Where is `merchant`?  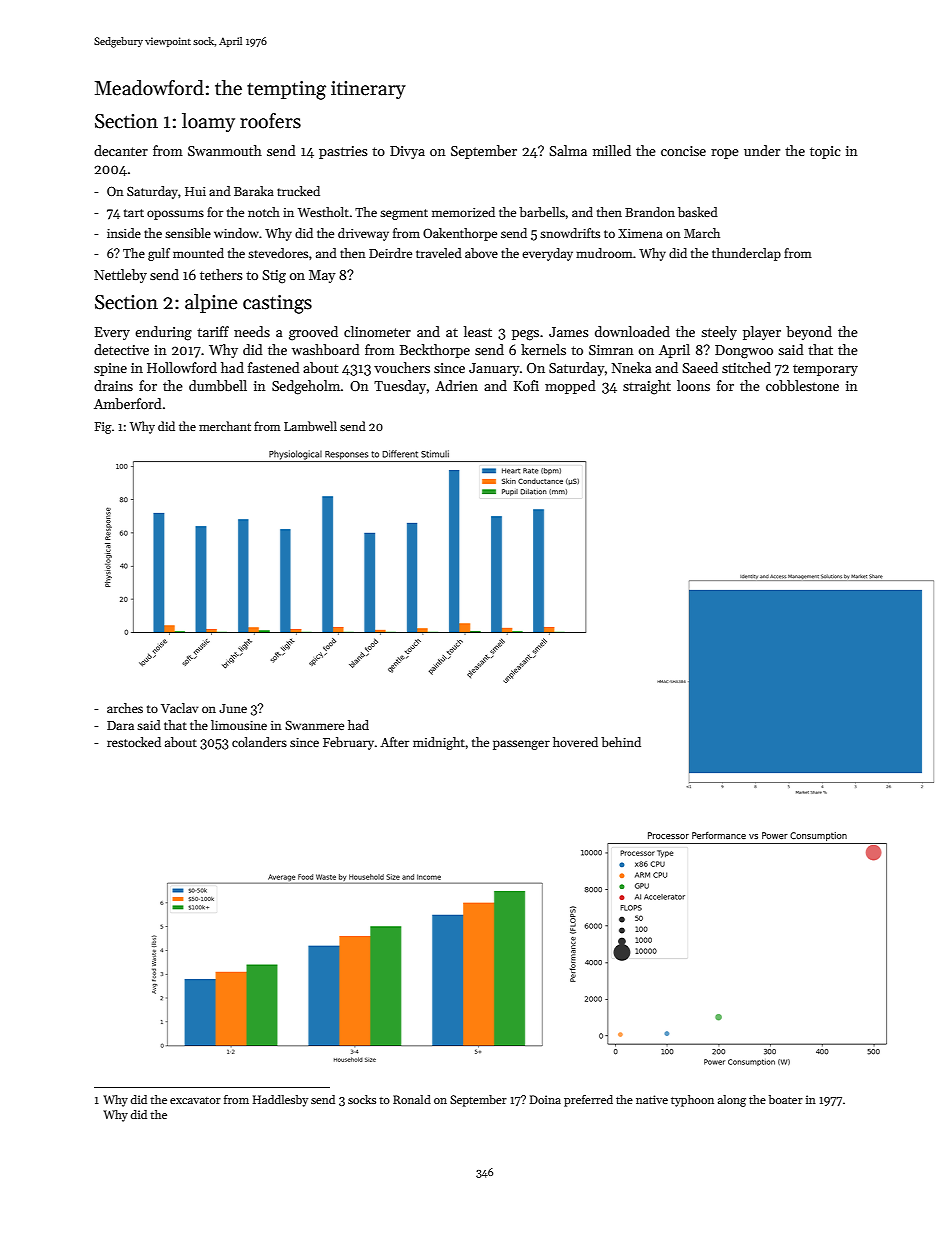 merchant is located at coordinates (225, 426).
